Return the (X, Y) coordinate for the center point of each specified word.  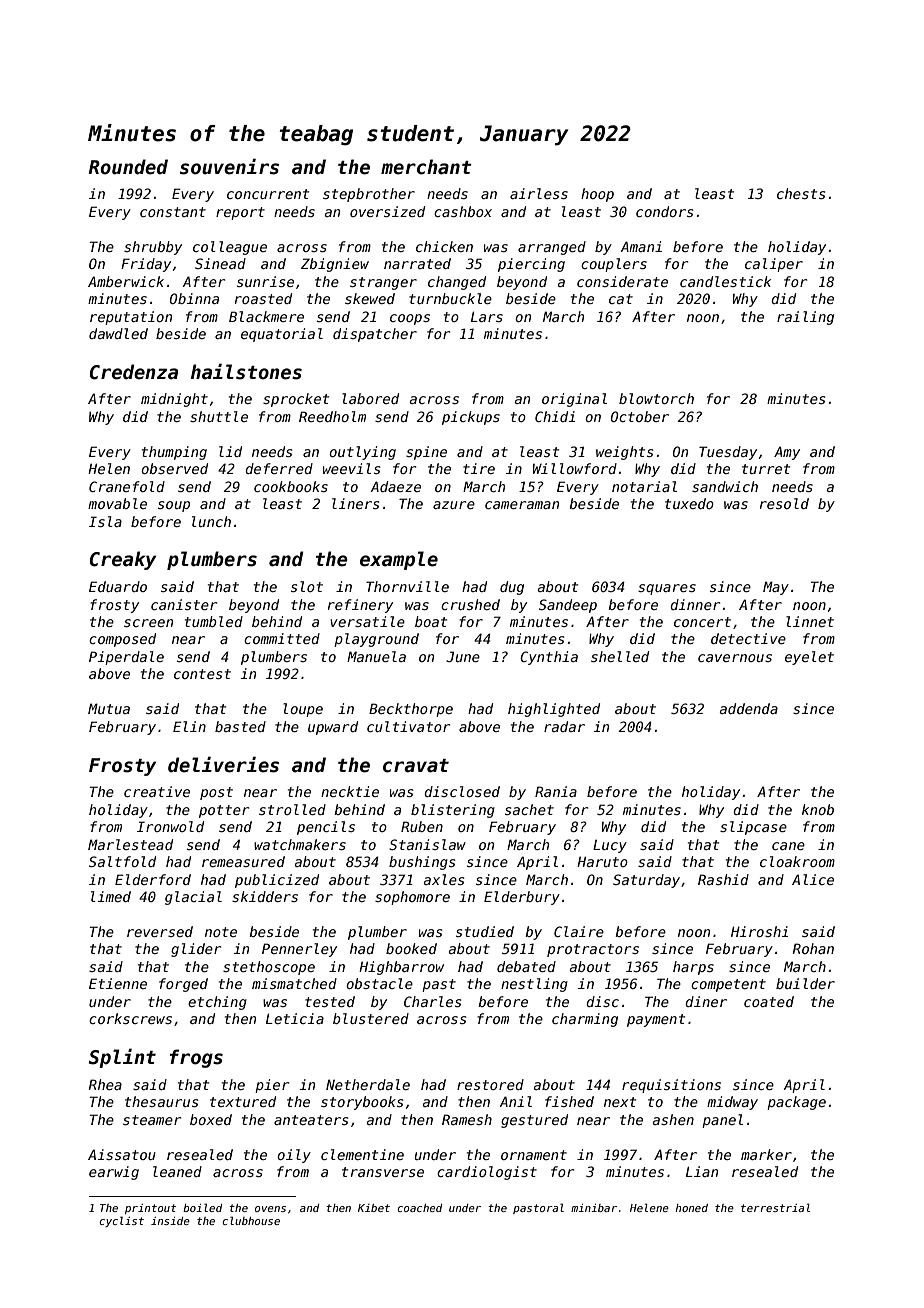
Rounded (128, 167)
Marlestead (130, 844)
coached (419, 1208)
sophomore (412, 898)
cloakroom (797, 861)
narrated (417, 263)
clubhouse (251, 1220)
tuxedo (689, 503)
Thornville (407, 586)
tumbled (214, 621)
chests (801, 193)
